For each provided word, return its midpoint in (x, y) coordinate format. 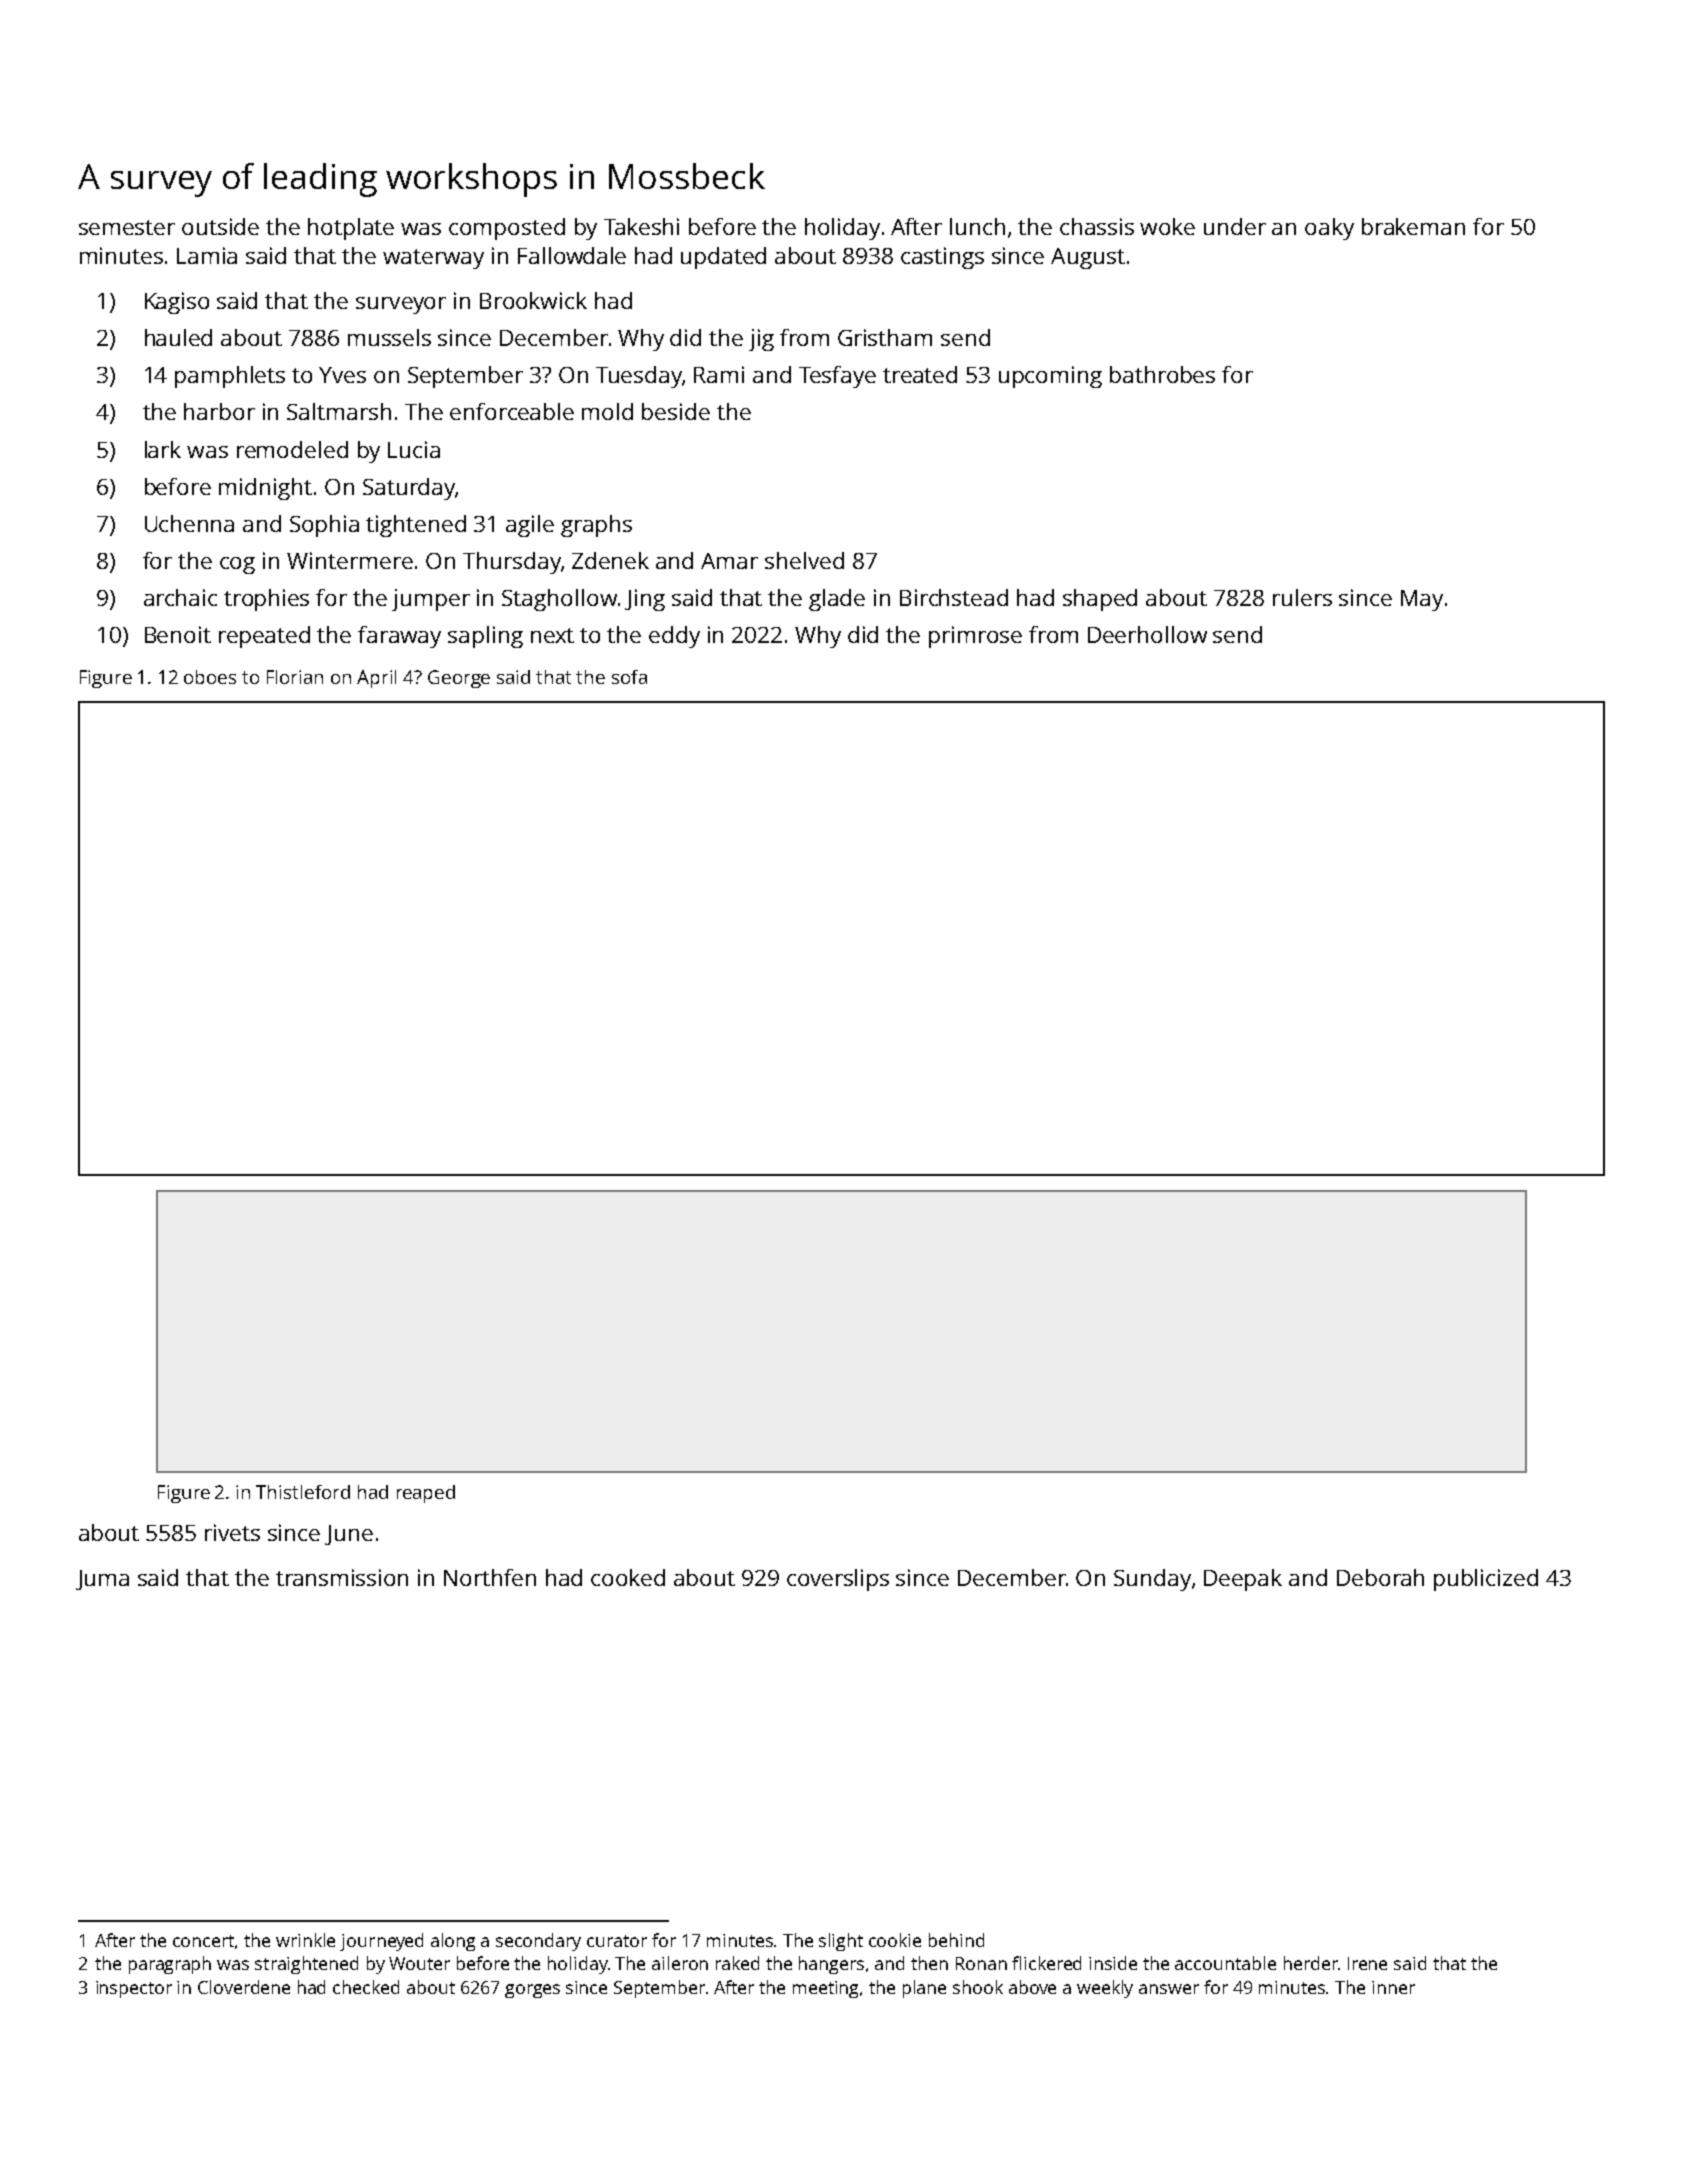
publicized (1486, 1580)
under (1235, 226)
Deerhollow (1147, 634)
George (459, 679)
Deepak (1243, 1580)
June (349, 1535)
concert (203, 1941)
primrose (975, 637)
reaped (426, 1494)
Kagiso (177, 303)
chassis (1097, 226)
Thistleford (303, 1492)
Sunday (1152, 1580)
